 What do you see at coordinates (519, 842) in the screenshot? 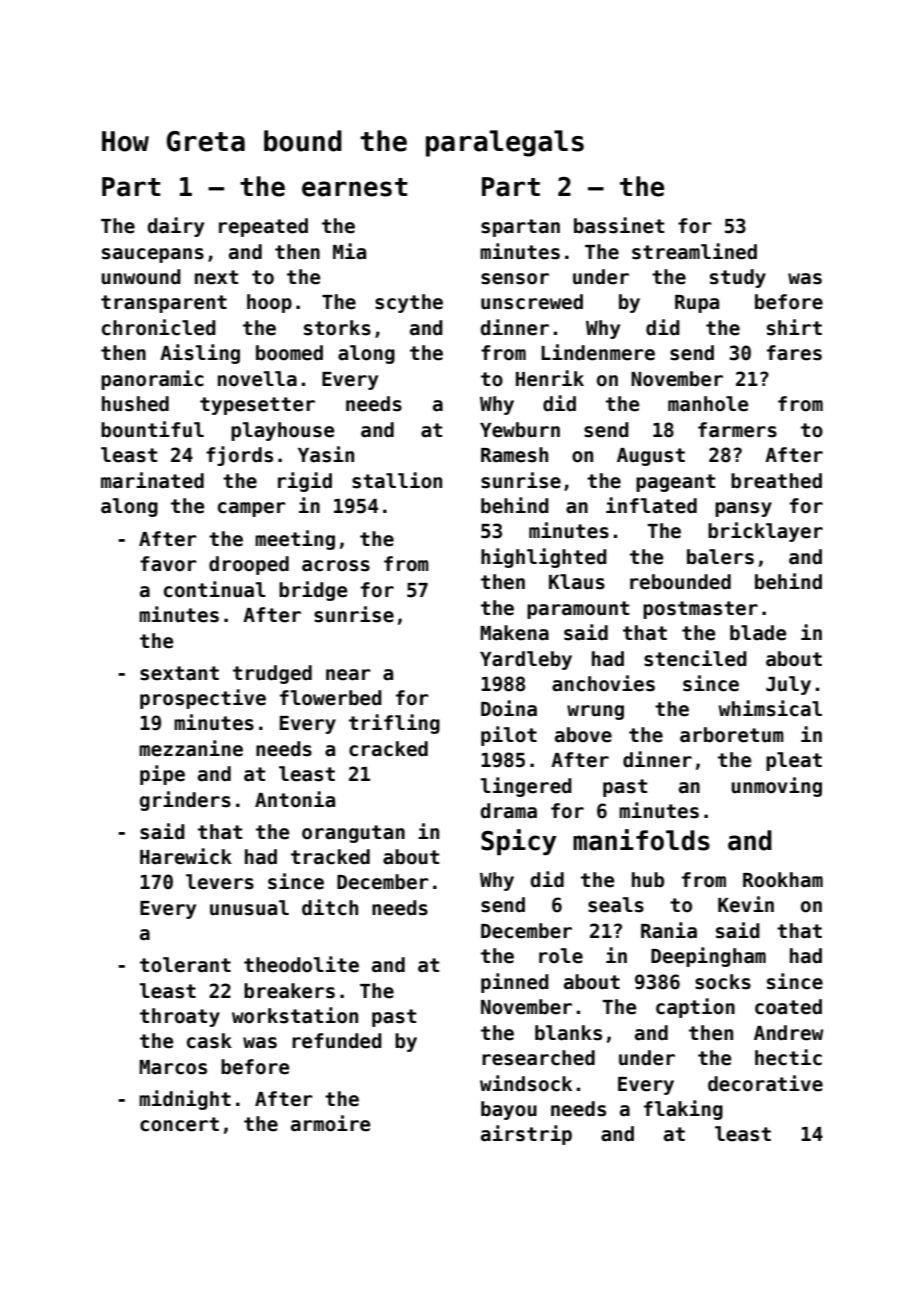
I see `Spicy` at bounding box center [519, 842].
